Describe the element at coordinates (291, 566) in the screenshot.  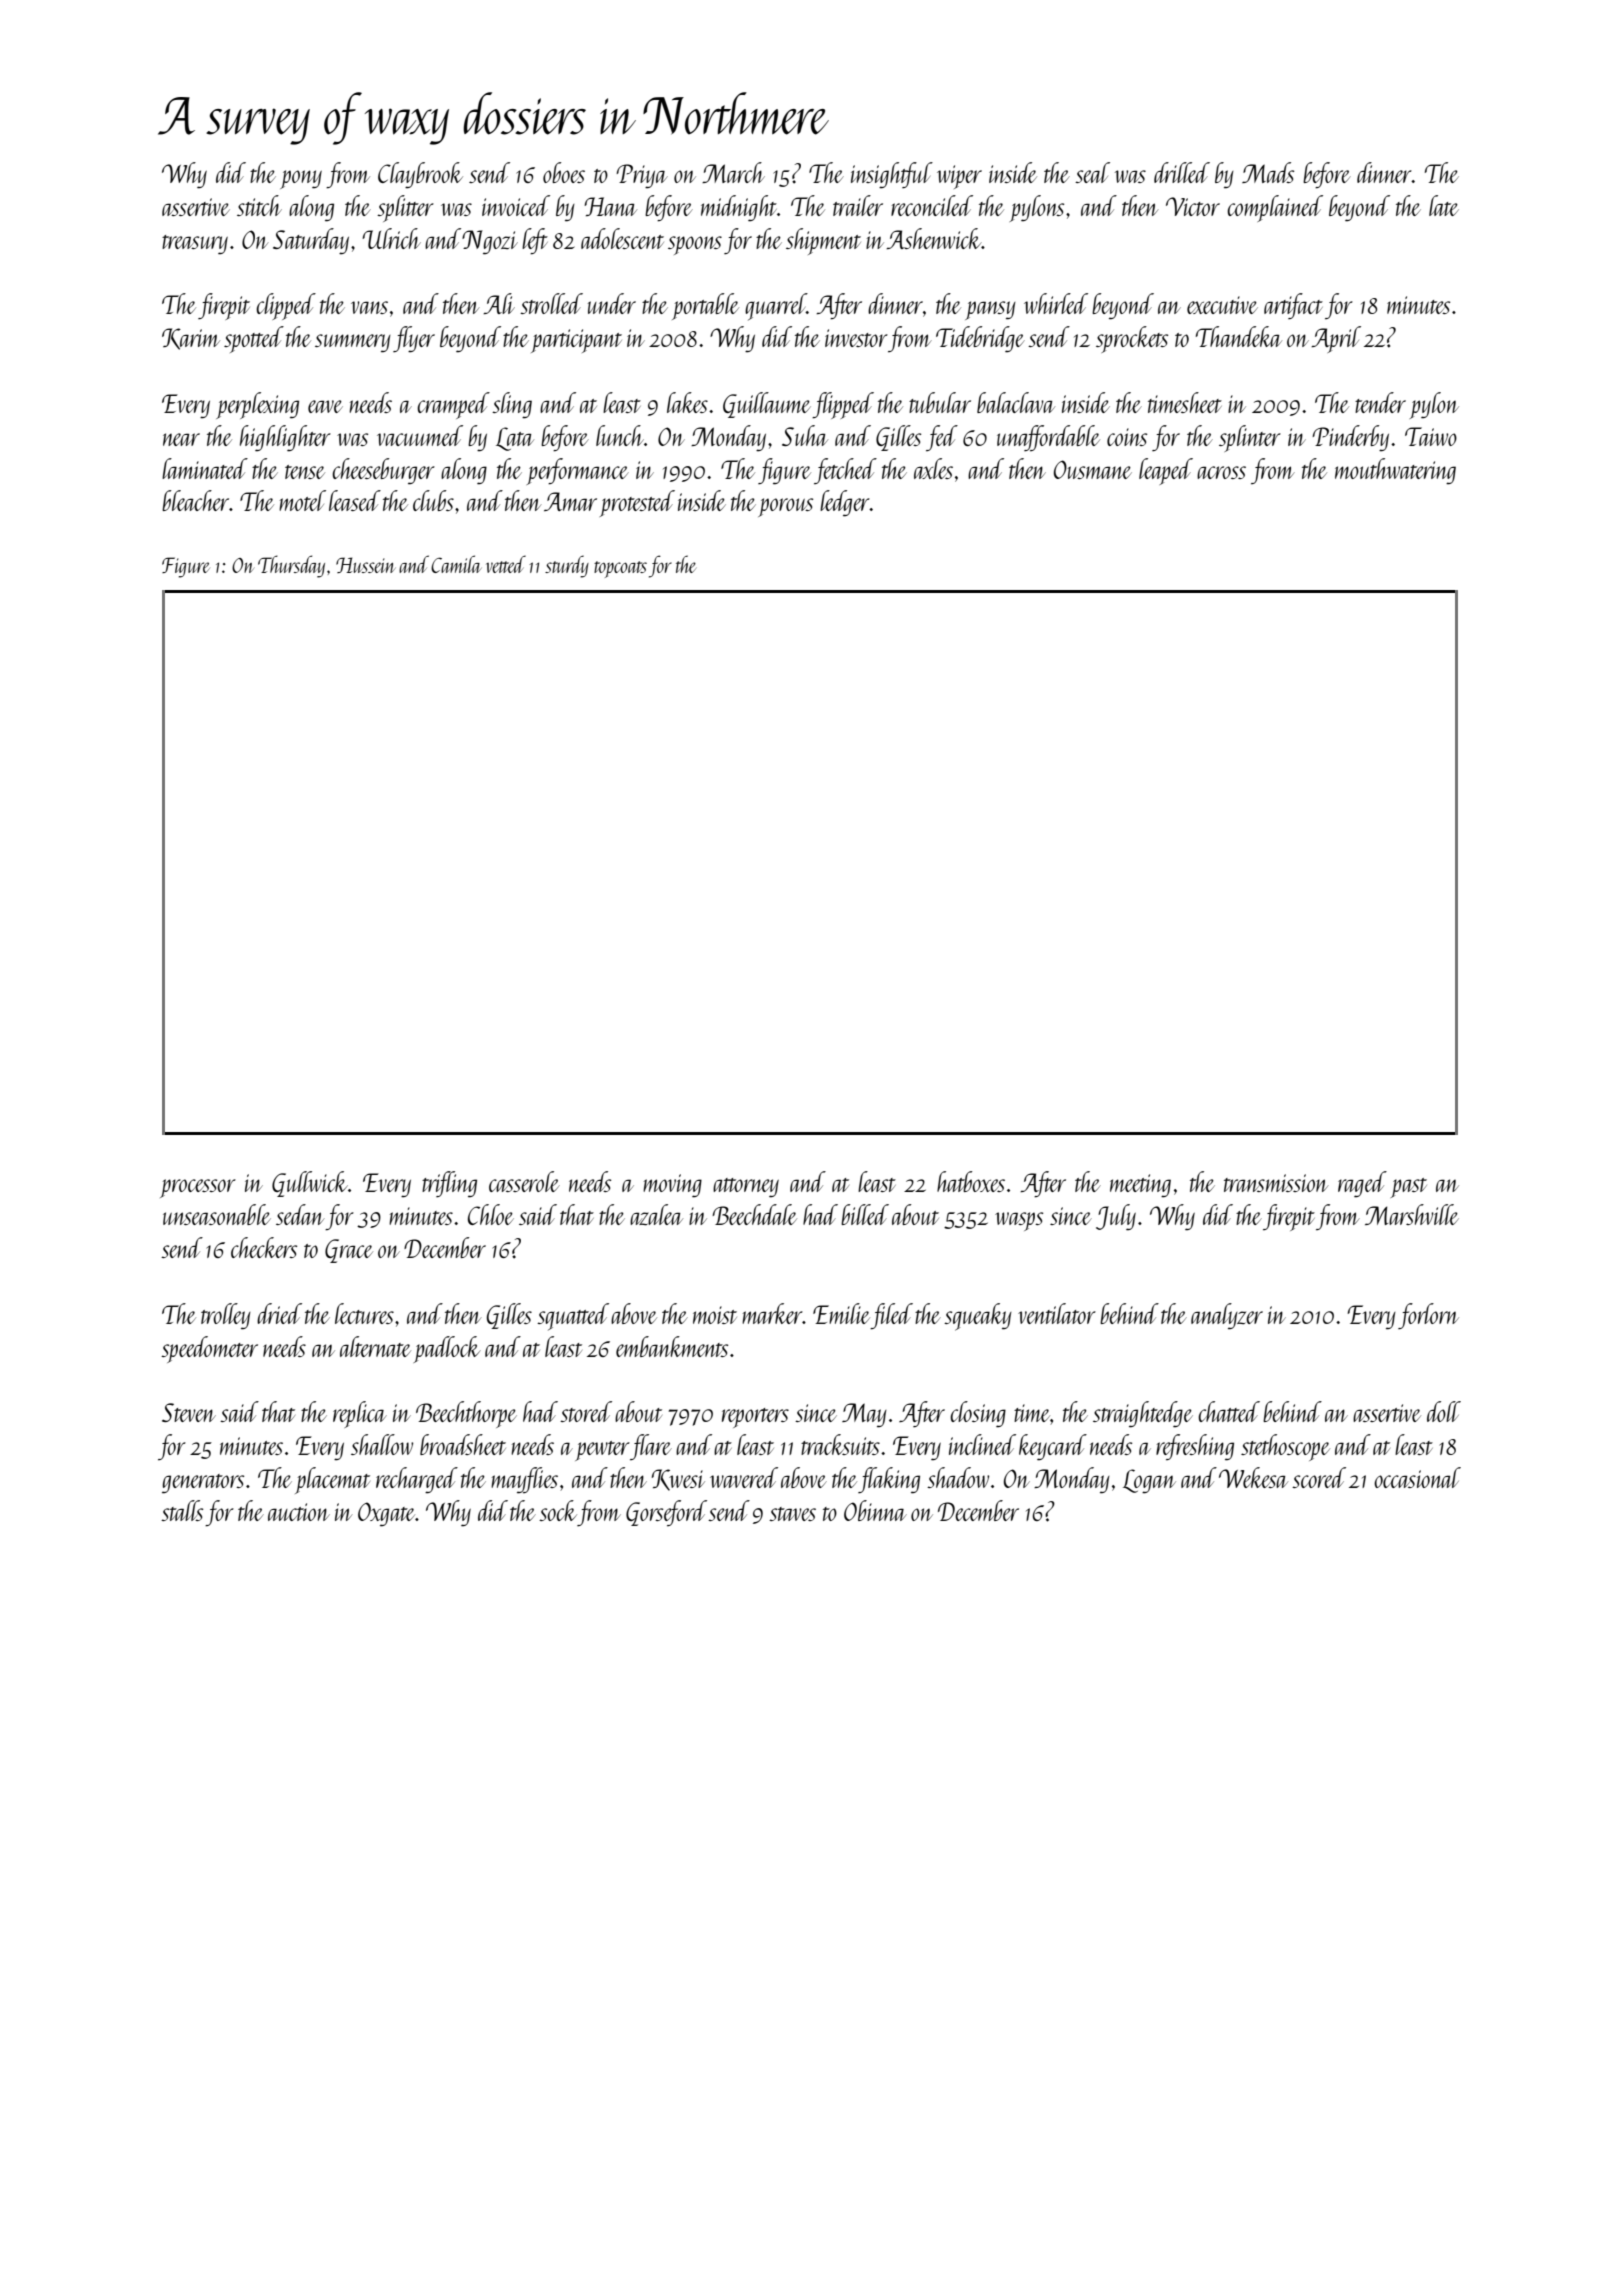
I see `Thursday` at that location.
